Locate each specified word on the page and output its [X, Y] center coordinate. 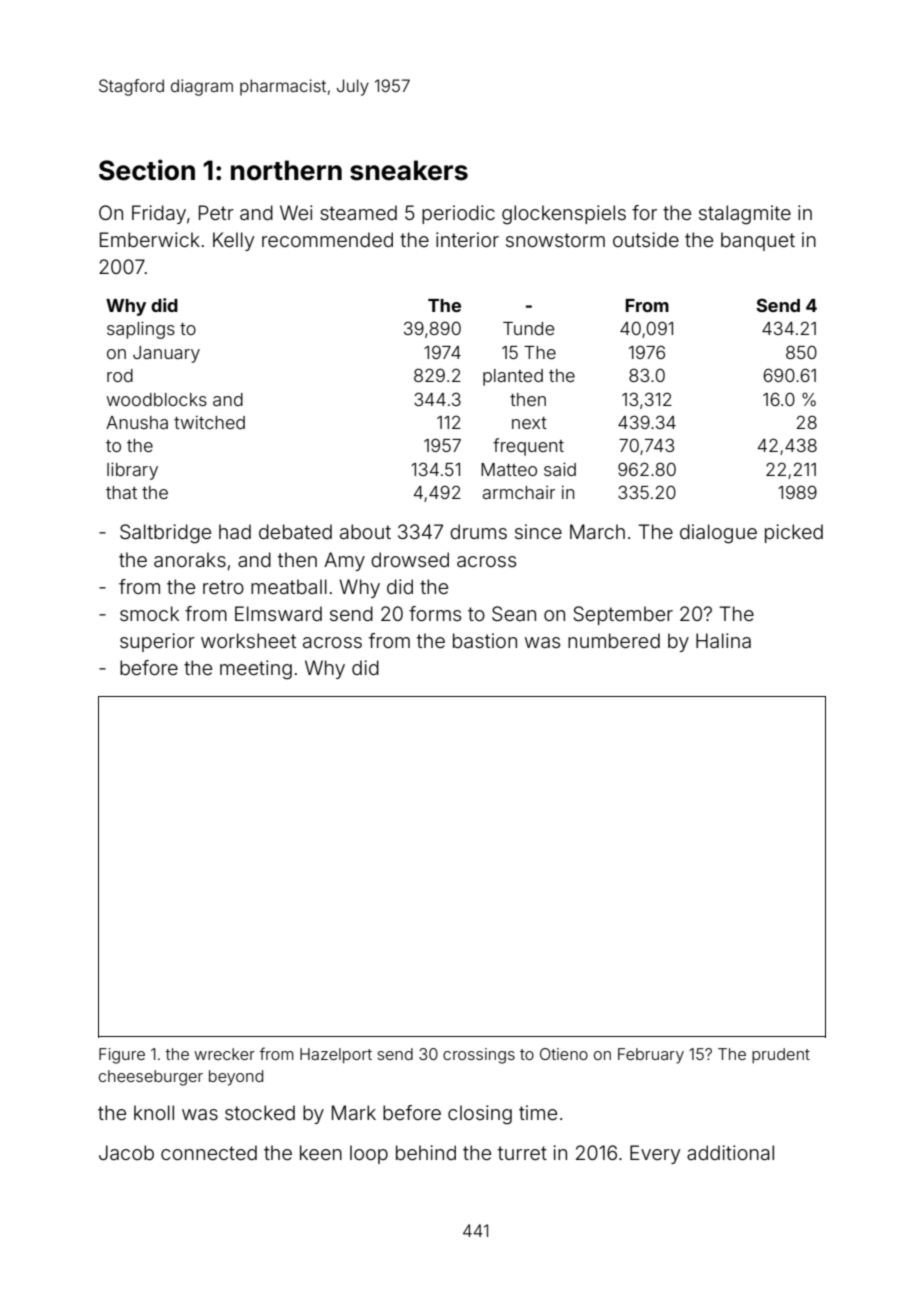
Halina [723, 640]
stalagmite [745, 215]
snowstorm [555, 240]
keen [321, 1152]
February [651, 1056]
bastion [485, 640]
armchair [519, 492]
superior [157, 642]
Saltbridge [165, 534]
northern [286, 170]
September [623, 615]
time [538, 1112]
